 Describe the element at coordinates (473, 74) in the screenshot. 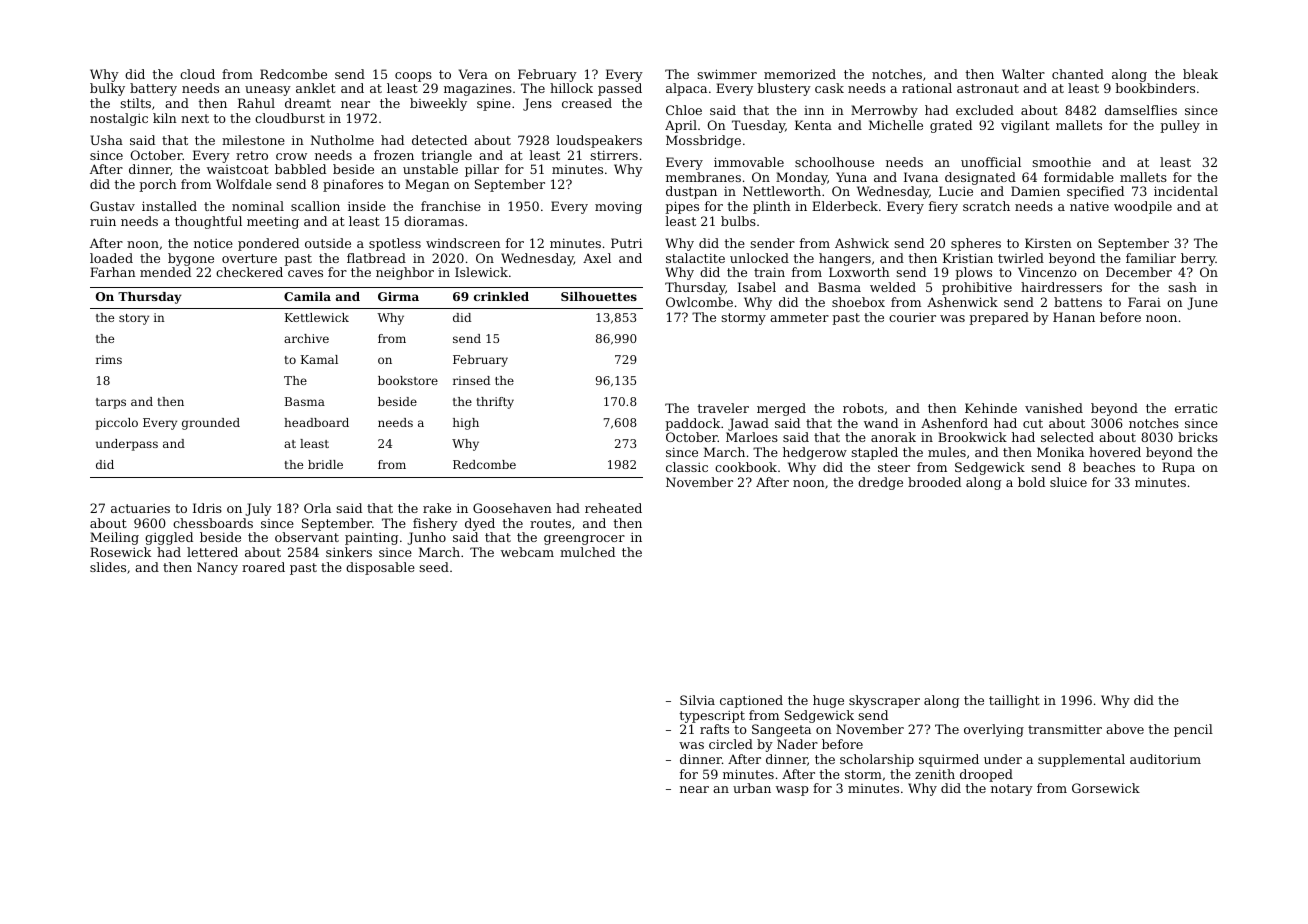

I see `Vera` at that location.
